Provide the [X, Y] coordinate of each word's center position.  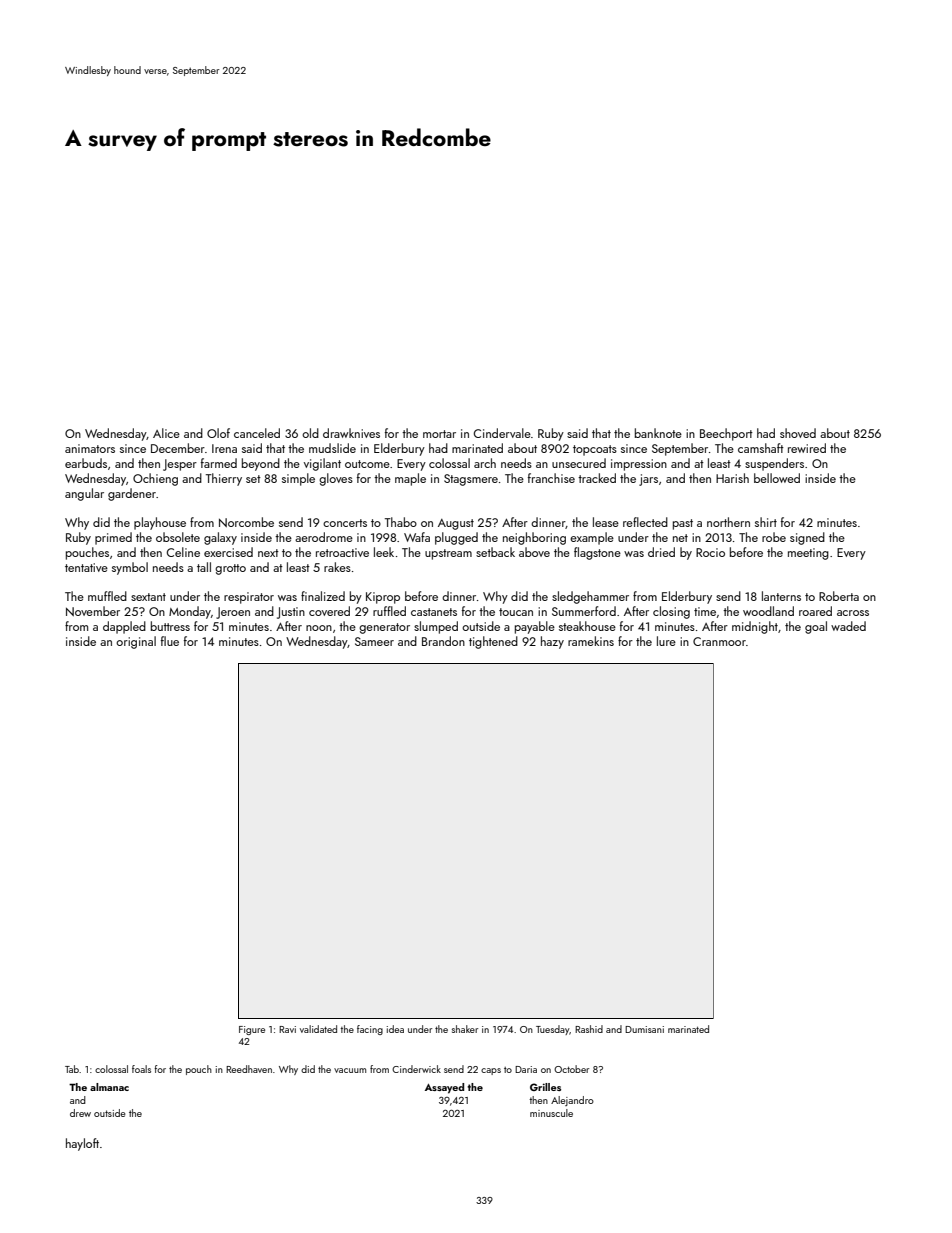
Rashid [589, 1029]
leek [384, 552]
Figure [252, 1030]
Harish [732, 478]
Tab [72, 1069]
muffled [107, 596]
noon [319, 628]
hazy [552, 642]
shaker [465, 1029]
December [178, 448]
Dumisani [644, 1029]
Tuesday [553, 1030]
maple [410, 479]
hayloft [82, 1144]
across [853, 613]
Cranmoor [719, 641]
